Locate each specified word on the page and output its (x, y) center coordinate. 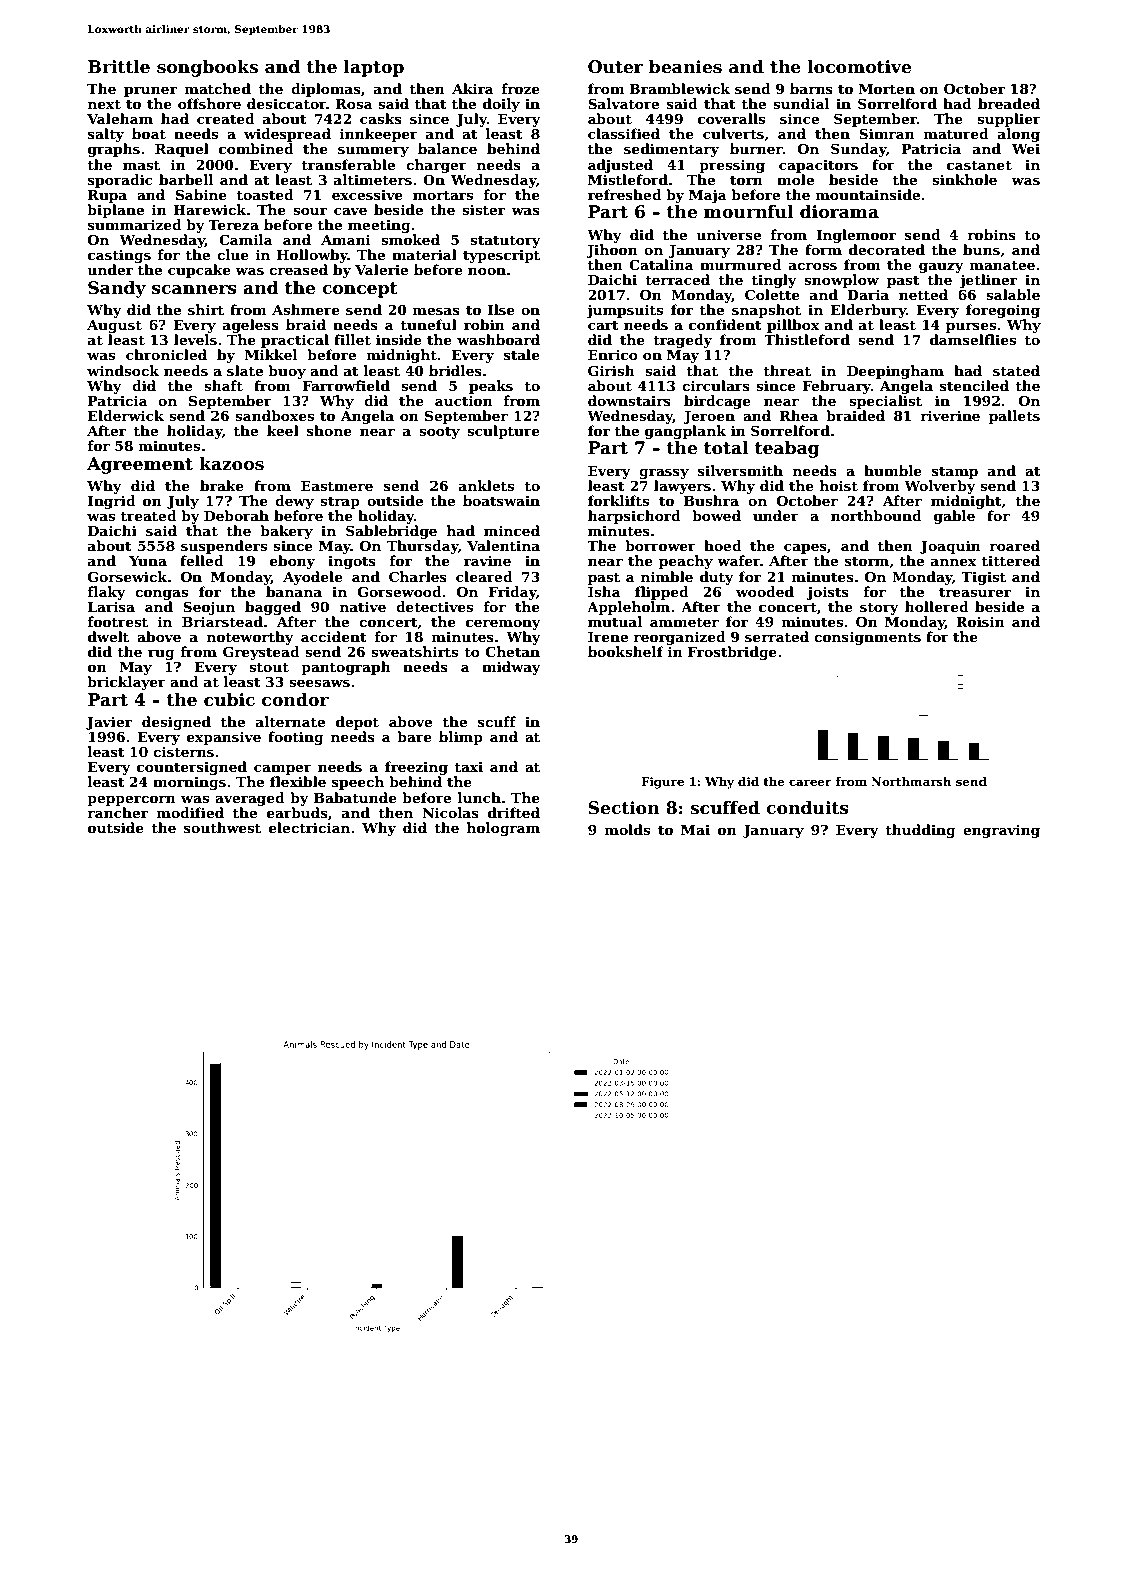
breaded (1009, 103)
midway (511, 668)
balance (447, 148)
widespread (287, 135)
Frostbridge (732, 653)
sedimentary (671, 150)
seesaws (319, 683)
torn (746, 180)
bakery (286, 532)
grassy (664, 473)
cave (350, 211)
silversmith (740, 470)
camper (283, 769)
